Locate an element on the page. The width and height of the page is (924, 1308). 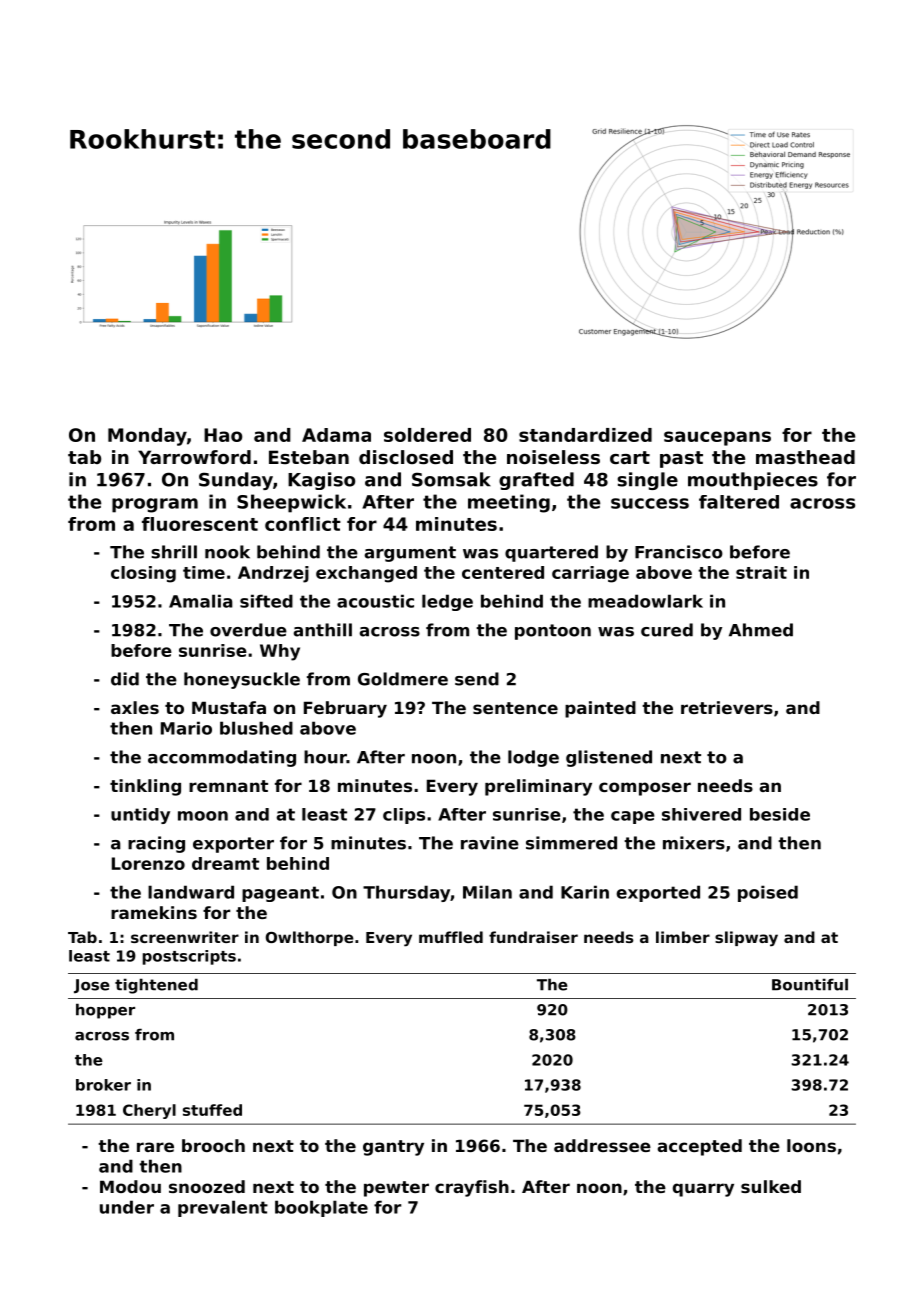
grafted is located at coordinates (536, 481).
